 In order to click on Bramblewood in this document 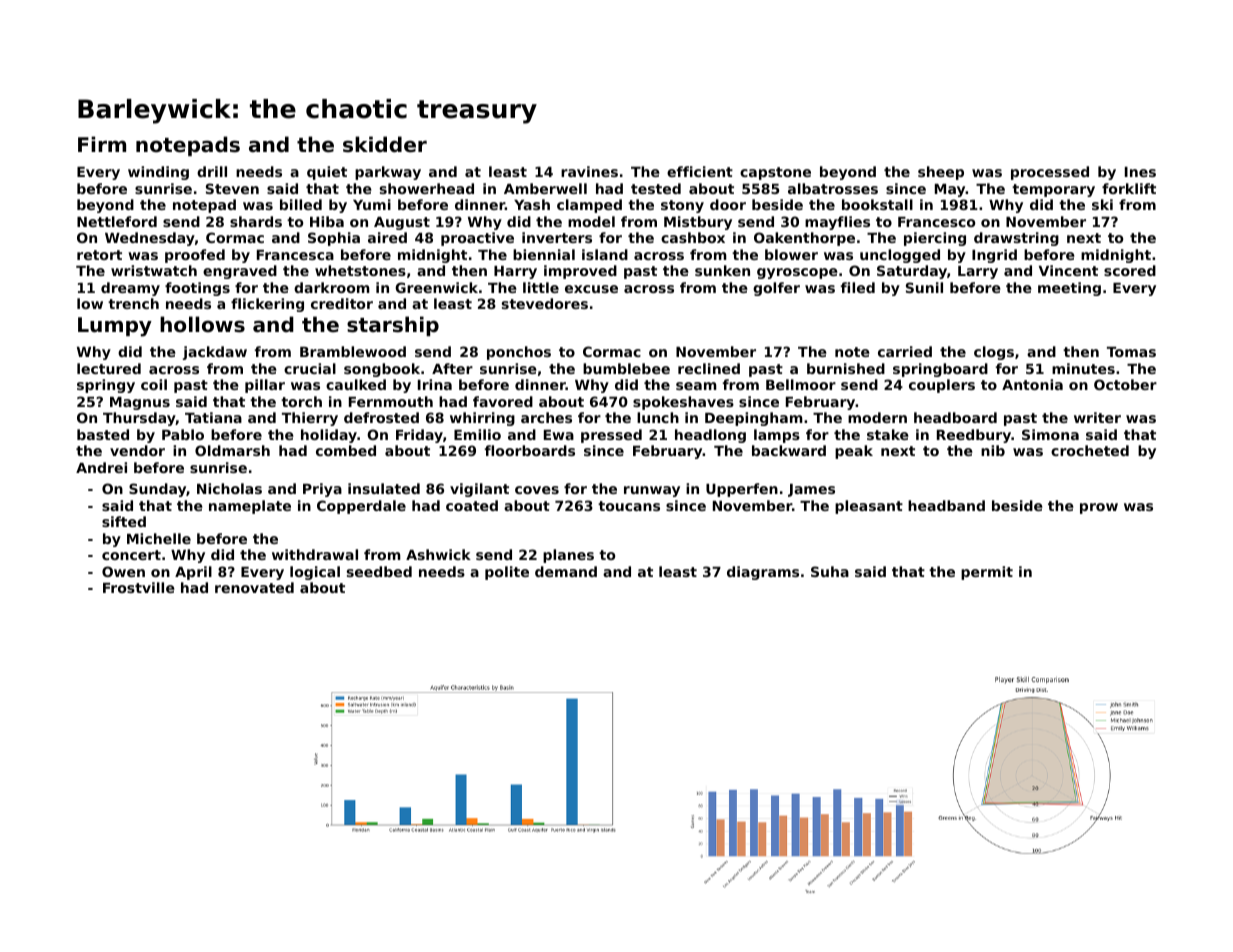, I will do `click(353, 351)`.
